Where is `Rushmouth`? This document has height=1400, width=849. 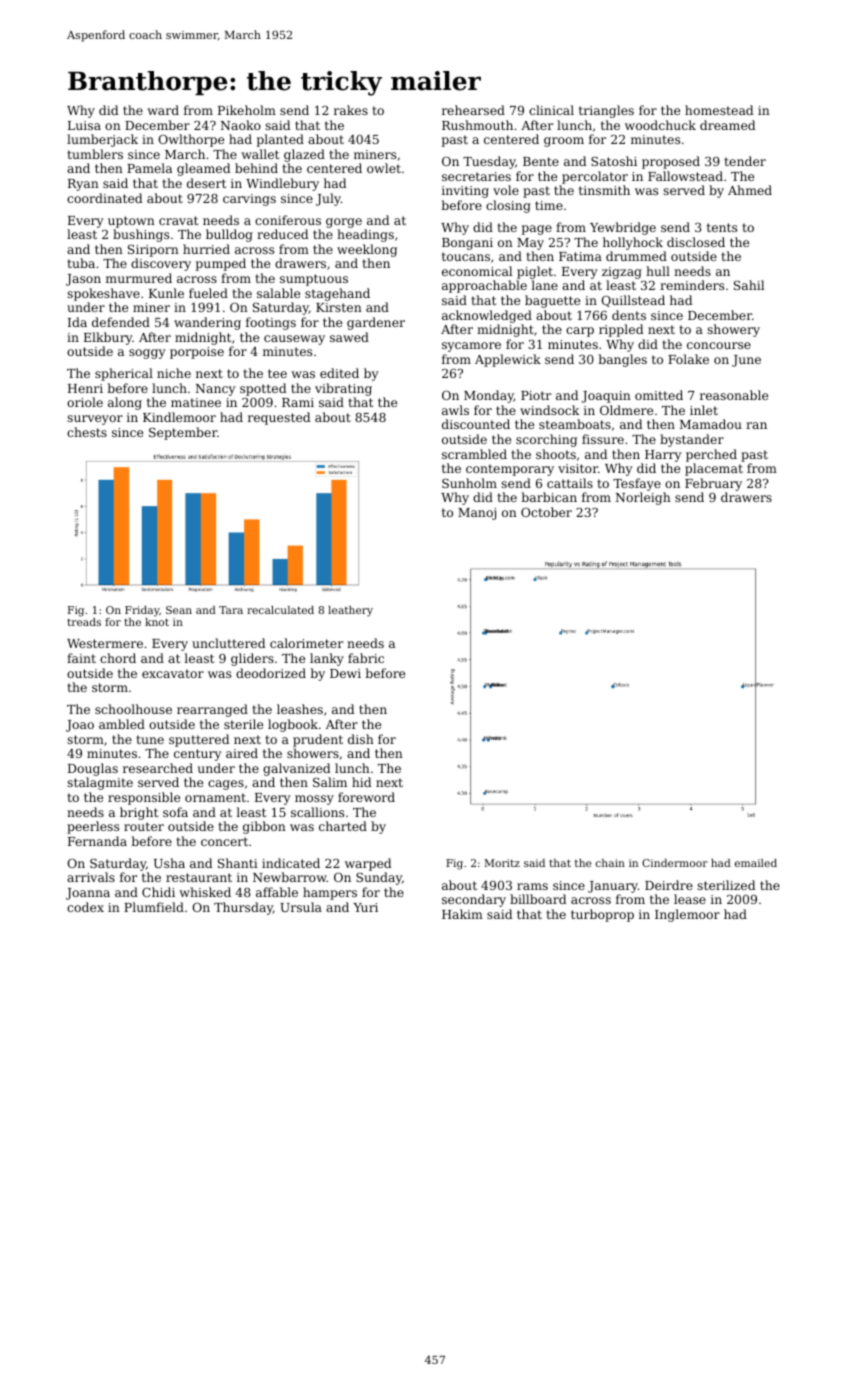
Rushmouth is located at coordinates (477, 125).
